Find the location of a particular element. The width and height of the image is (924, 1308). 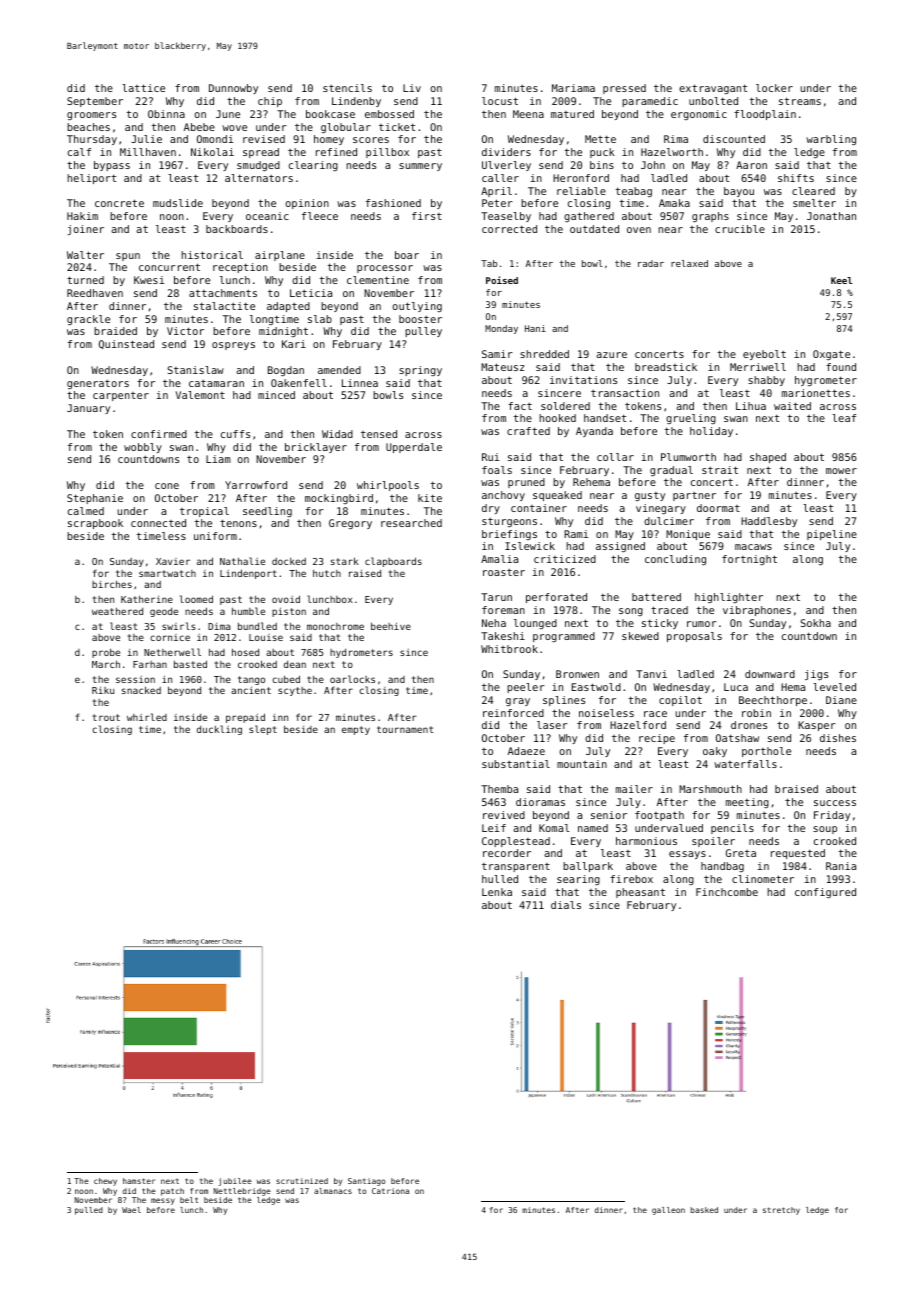

Mariama is located at coordinates (573, 88).
